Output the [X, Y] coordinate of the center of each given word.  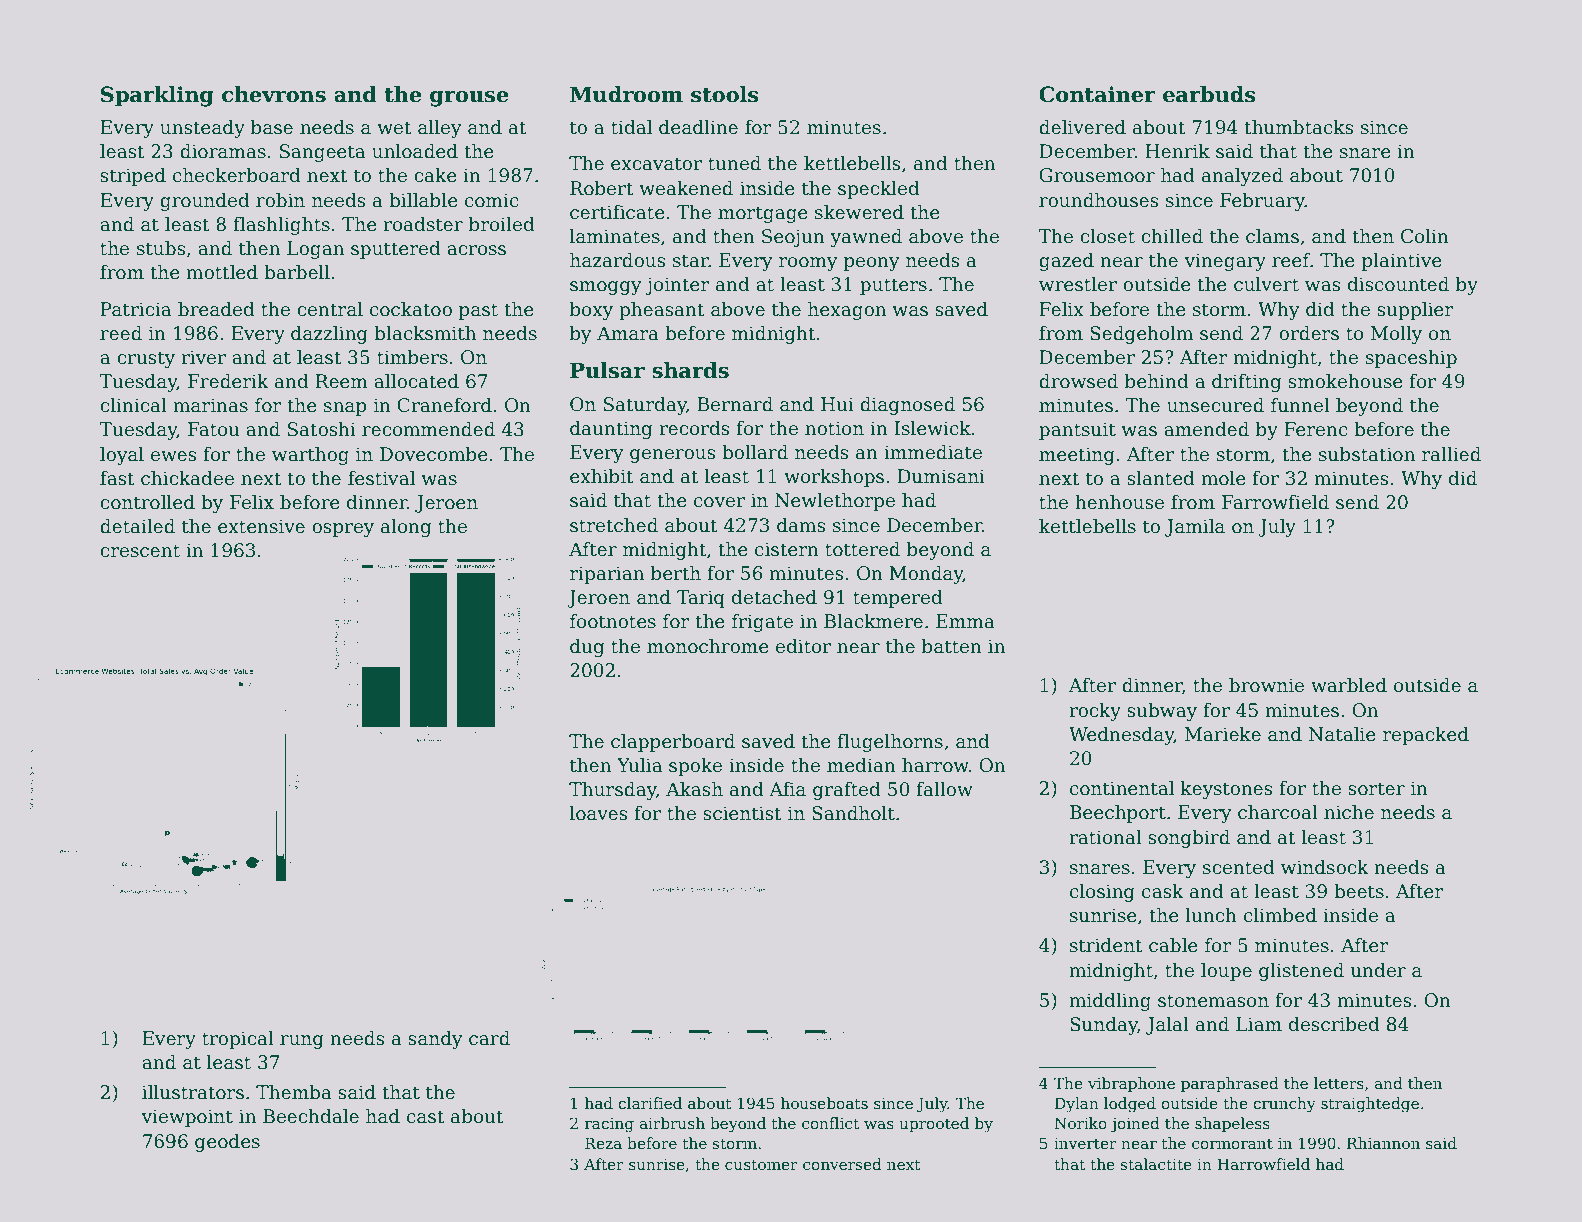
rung [302, 1042]
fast [117, 478]
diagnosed [907, 406]
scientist [742, 813]
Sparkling [157, 96]
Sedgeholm [1141, 335]
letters [1339, 1083]
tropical [238, 1040]
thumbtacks [1299, 127]
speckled [879, 190]
